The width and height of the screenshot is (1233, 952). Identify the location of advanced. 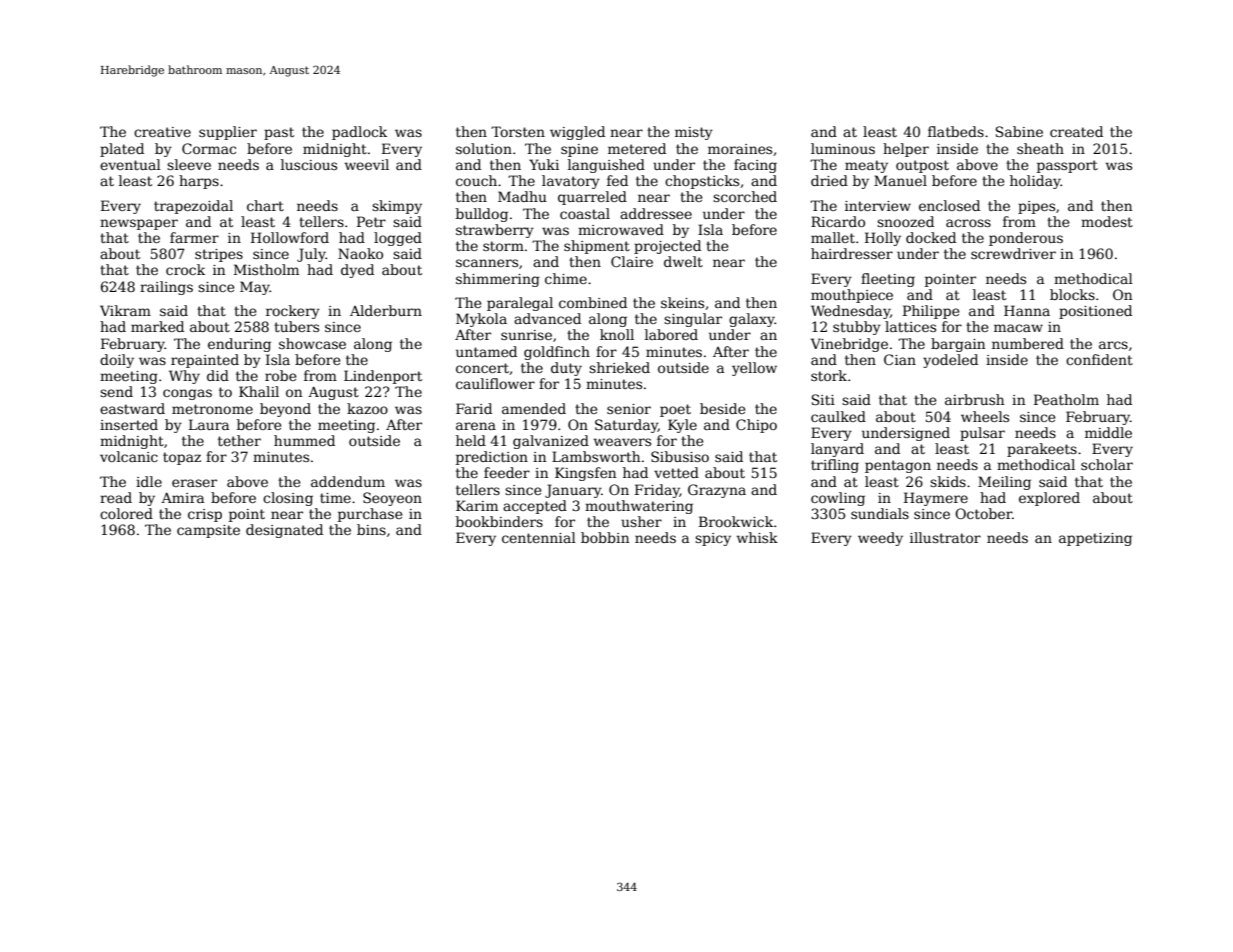
(547, 318).
